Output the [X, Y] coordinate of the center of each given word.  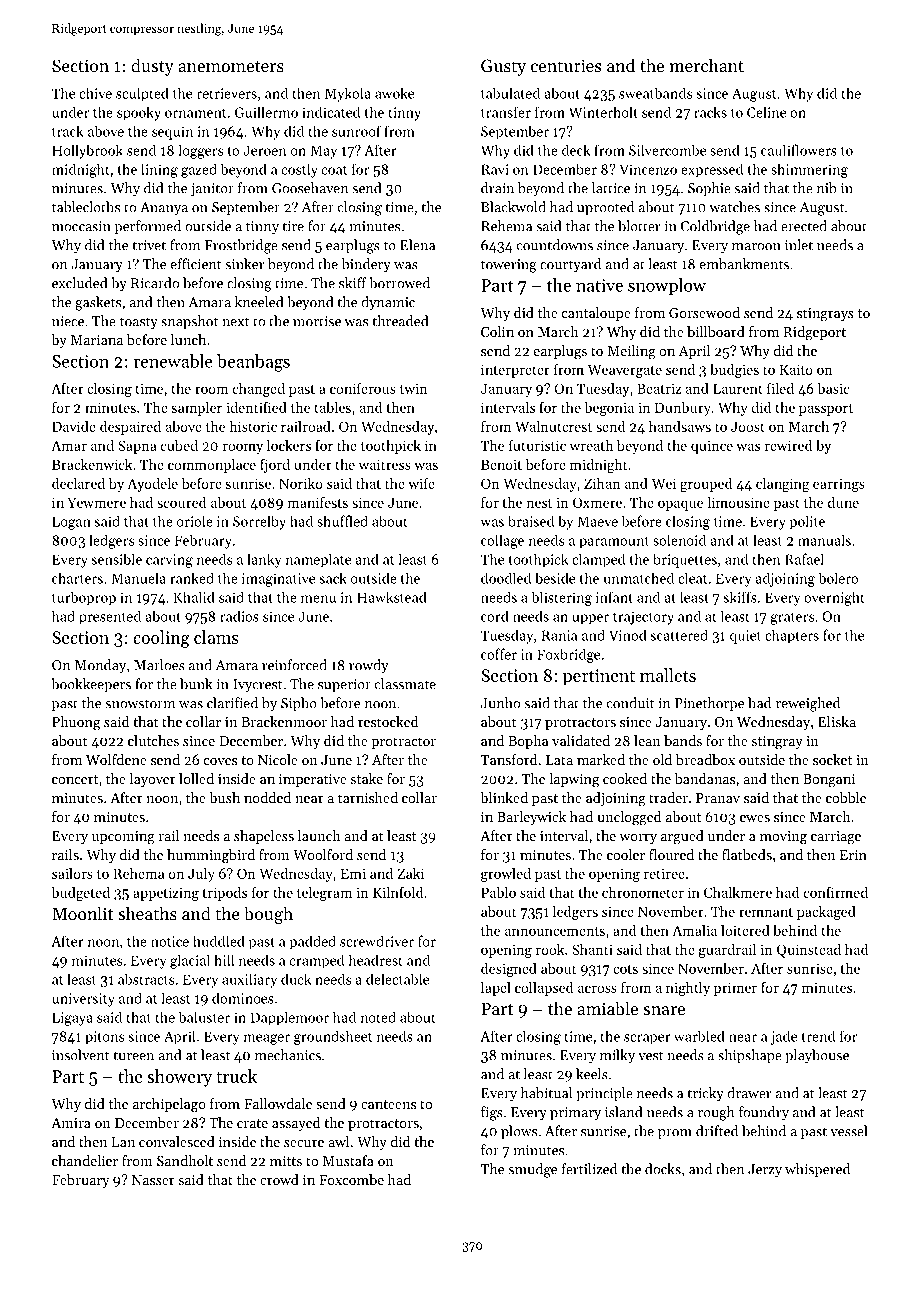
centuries [566, 65]
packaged [826, 913]
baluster [204, 1017]
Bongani [829, 781]
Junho [500, 703]
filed [780, 388]
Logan [71, 523]
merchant [706, 65]
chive [95, 93]
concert [75, 779]
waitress [385, 464]
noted [378, 1017]
